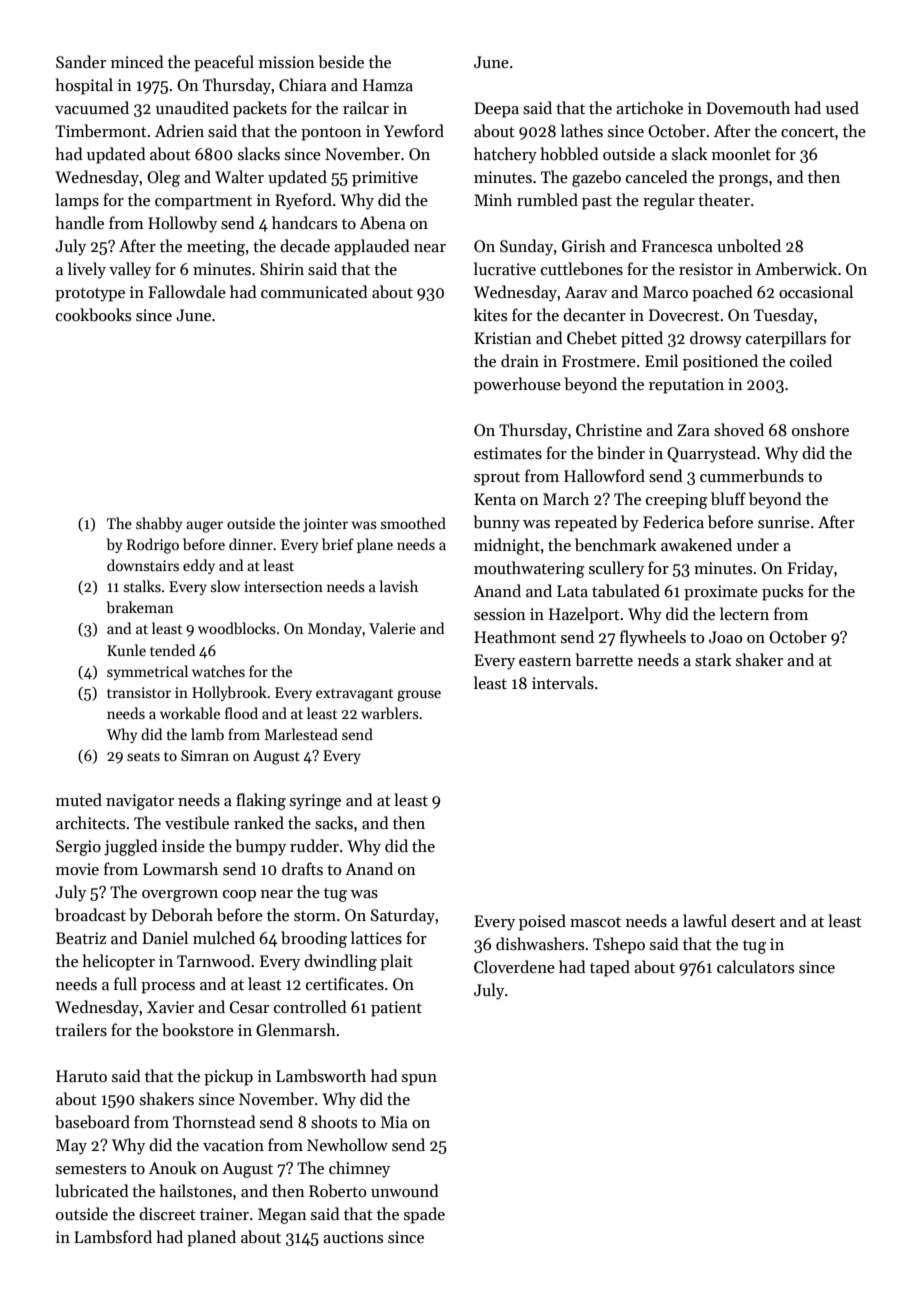 This page has height=1308, width=924. I want to click on bookstore, so click(198, 1030).
